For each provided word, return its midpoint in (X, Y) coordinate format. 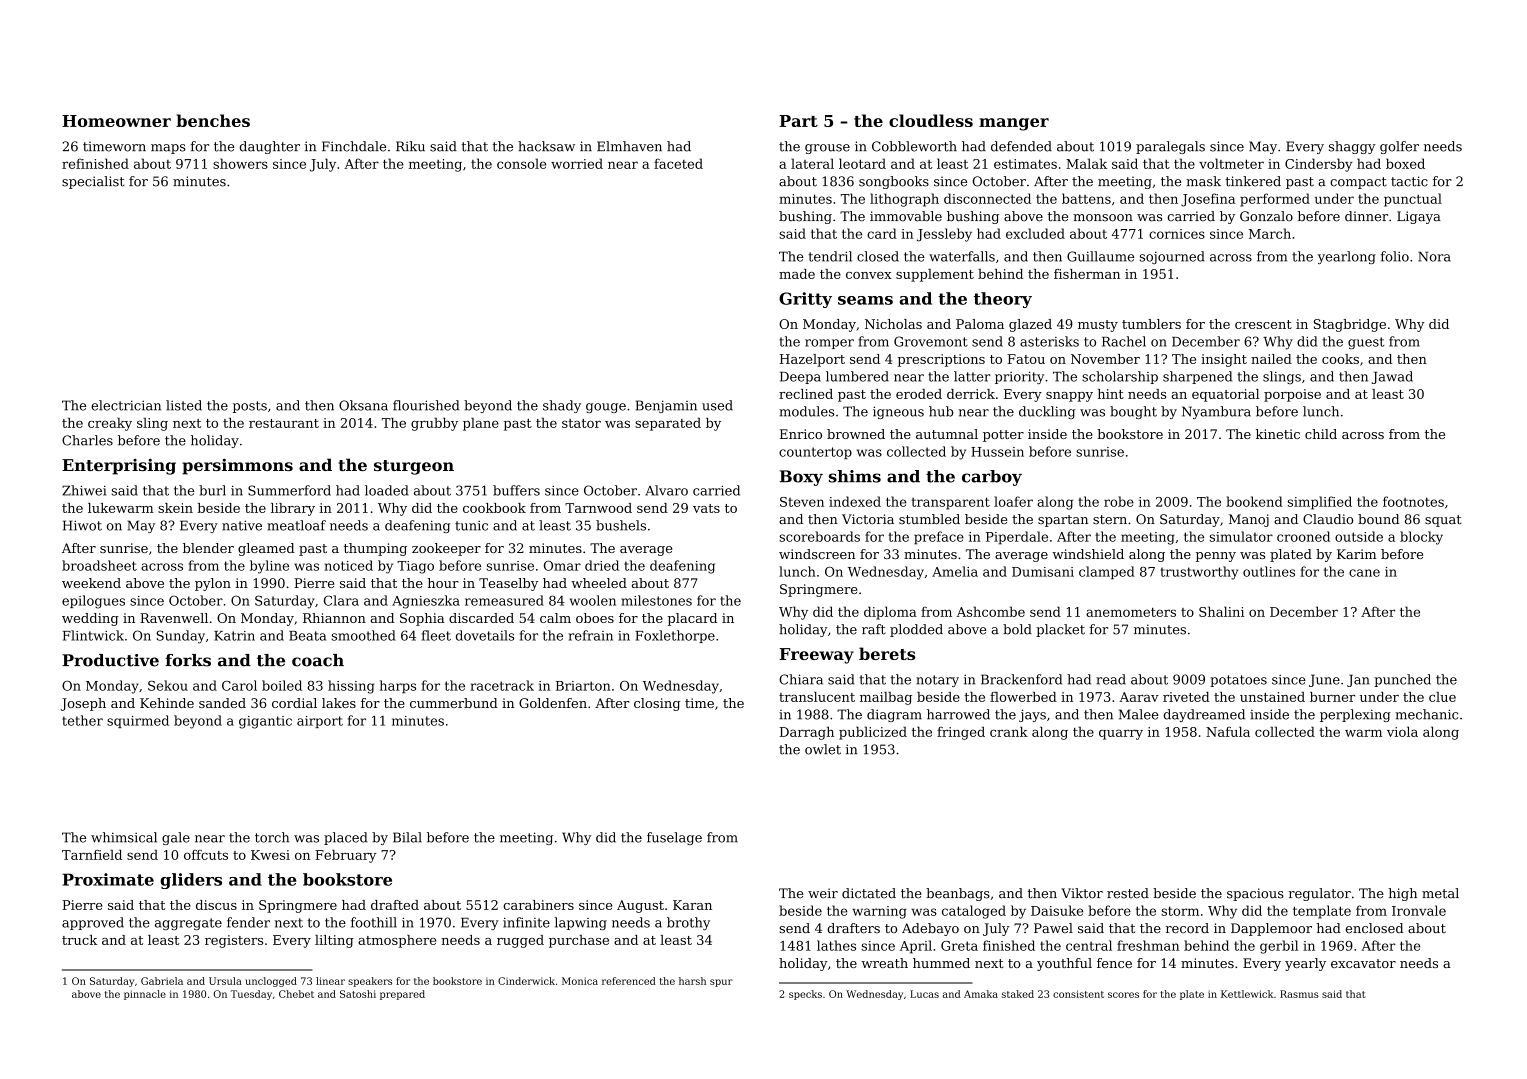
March (1269, 233)
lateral (812, 163)
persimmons (237, 466)
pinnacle (145, 995)
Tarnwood (598, 508)
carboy (992, 478)
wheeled (599, 583)
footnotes (1413, 501)
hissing (351, 687)
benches (213, 120)
